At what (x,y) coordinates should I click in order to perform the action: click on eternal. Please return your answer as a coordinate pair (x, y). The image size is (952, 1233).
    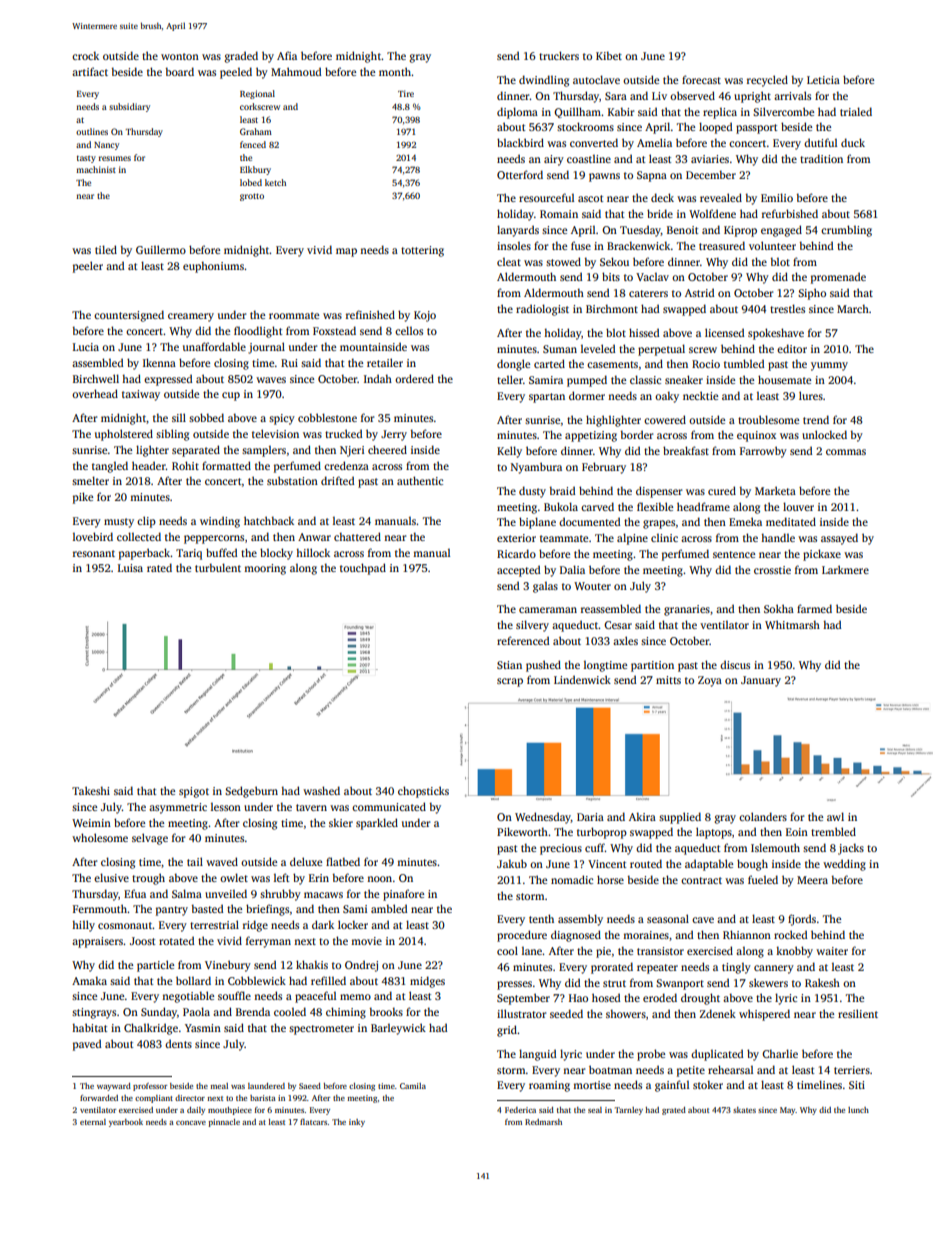
    Looking at the image, I should click on (93, 1122).
